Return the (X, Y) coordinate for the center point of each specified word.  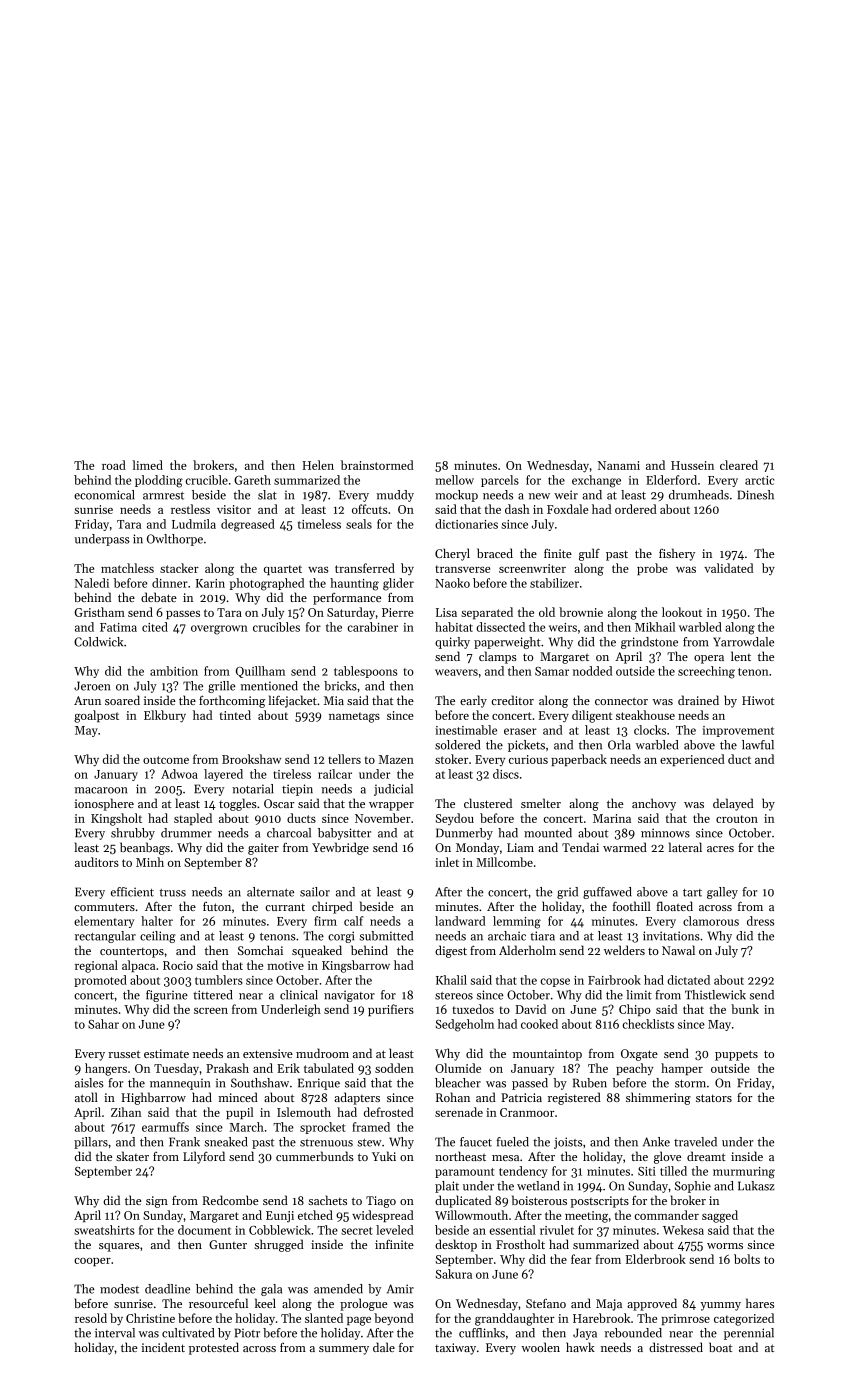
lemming (517, 922)
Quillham (260, 672)
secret (357, 1231)
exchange (596, 481)
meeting (586, 1217)
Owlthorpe (175, 540)
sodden (394, 1068)
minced (238, 1097)
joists (568, 1143)
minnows (665, 833)
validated (728, 568)
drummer (186, 833)
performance (347, 599)
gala (271, 1290)
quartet (283, 570)
